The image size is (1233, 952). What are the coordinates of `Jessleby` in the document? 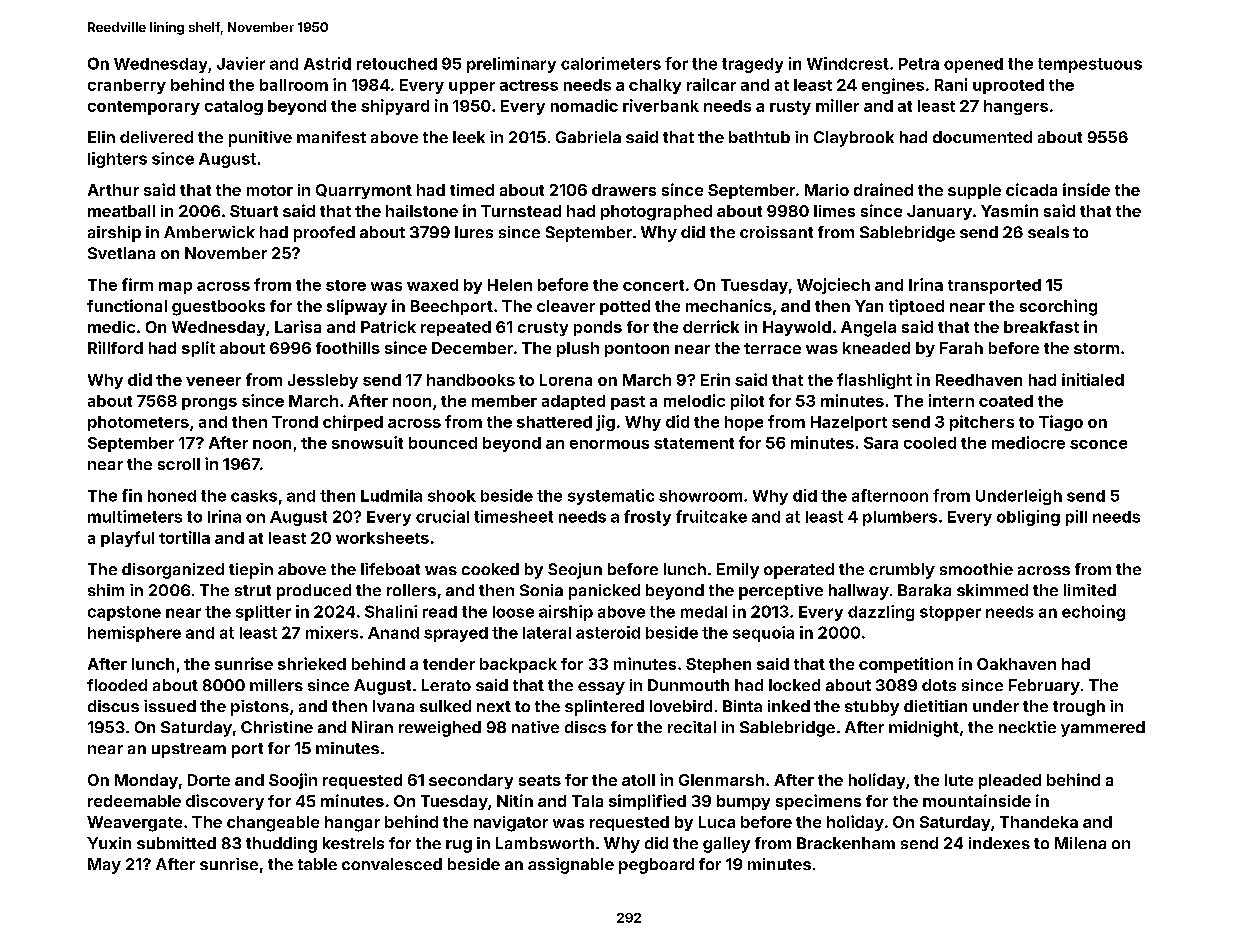 It's located at (323, 381).
